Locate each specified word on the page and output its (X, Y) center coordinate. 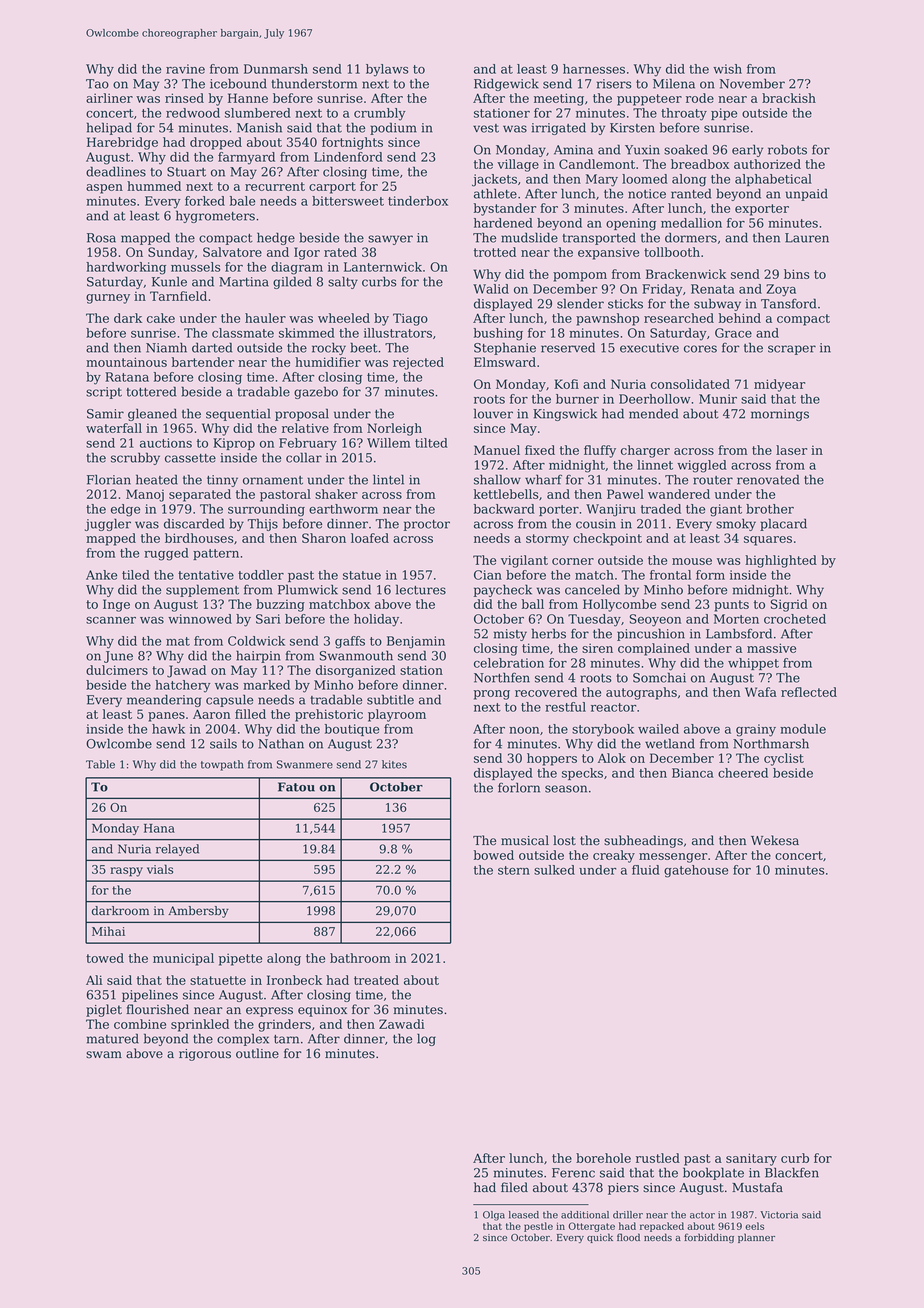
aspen (104, 189)
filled (250, 714)
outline (257, 1053)
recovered (546, 692)
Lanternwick (383, 267)
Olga (494, 1216)
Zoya (781, 290)
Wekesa (775, 840)
